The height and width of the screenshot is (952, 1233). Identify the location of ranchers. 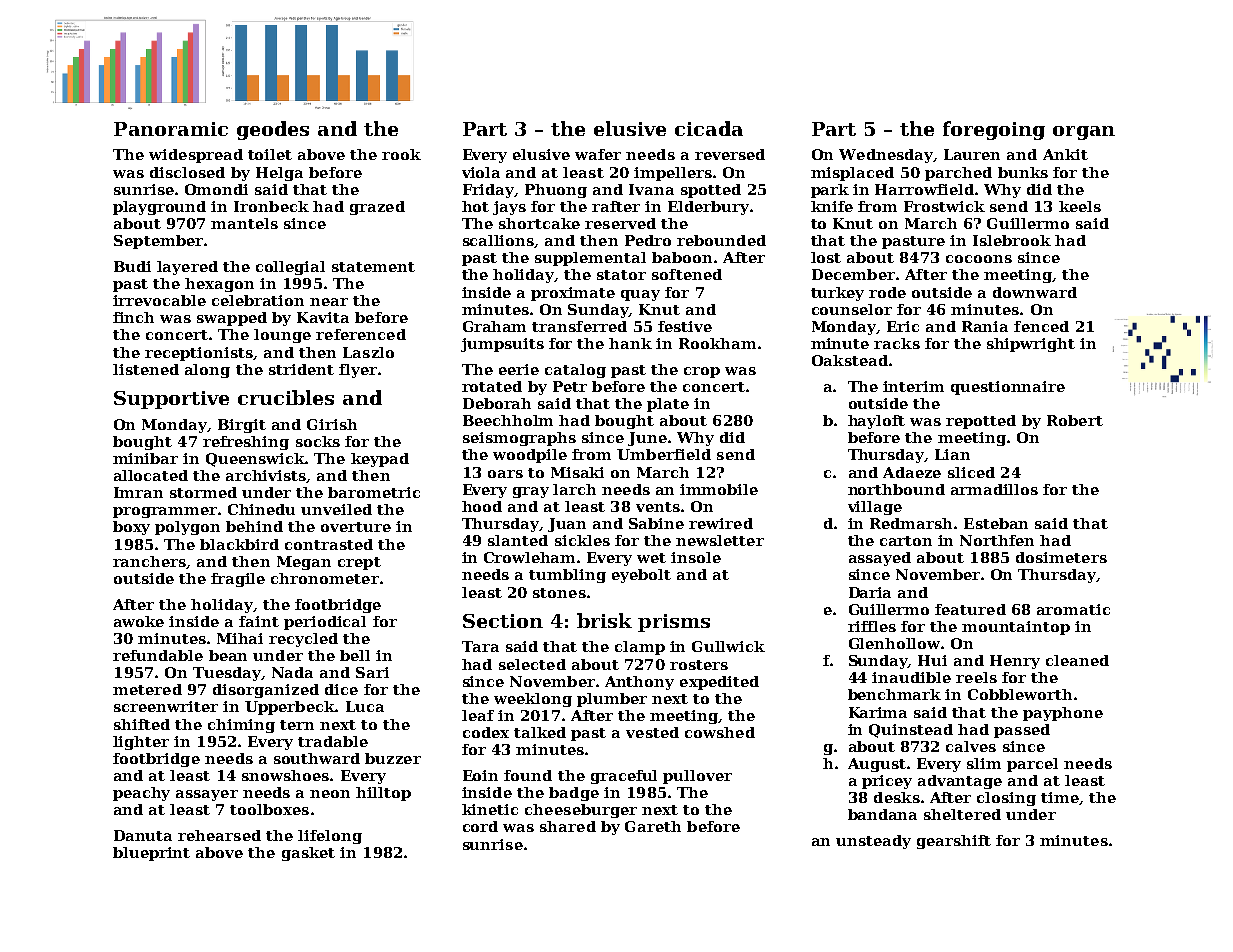
(149, 561).
